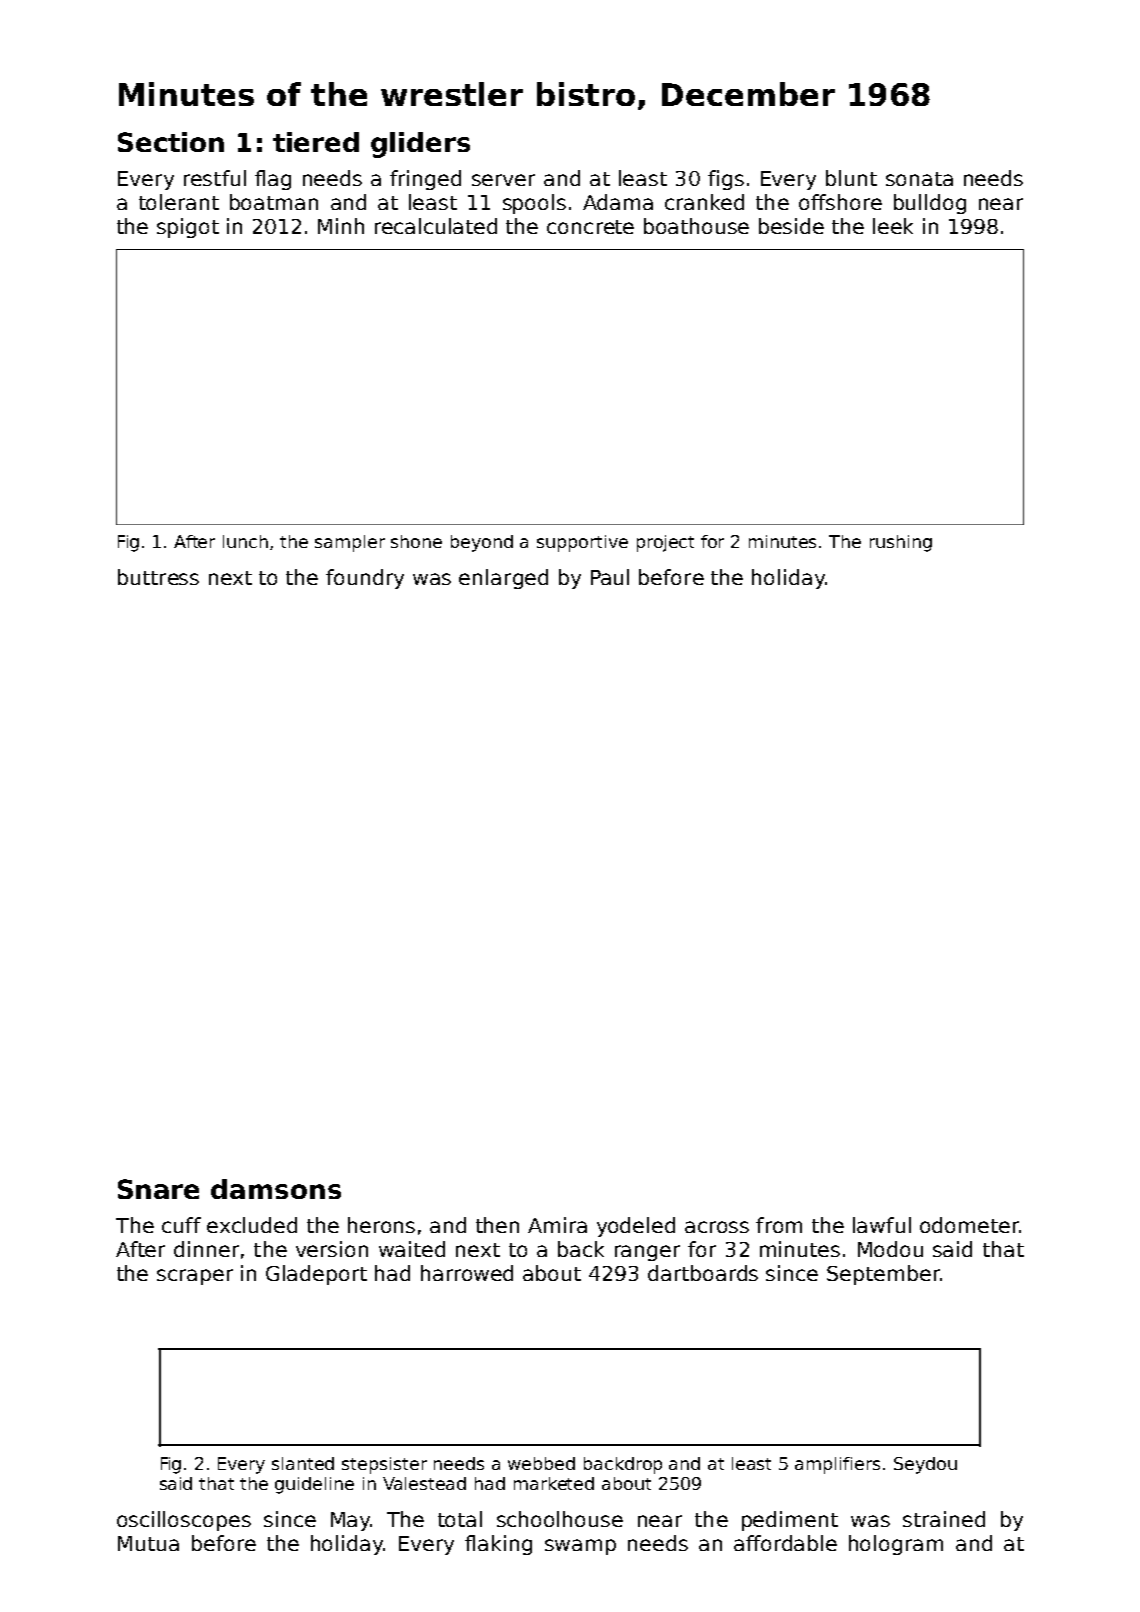  Describe the element at coordinates (148, 1543) in the page. I see `Mutua` at that location.
